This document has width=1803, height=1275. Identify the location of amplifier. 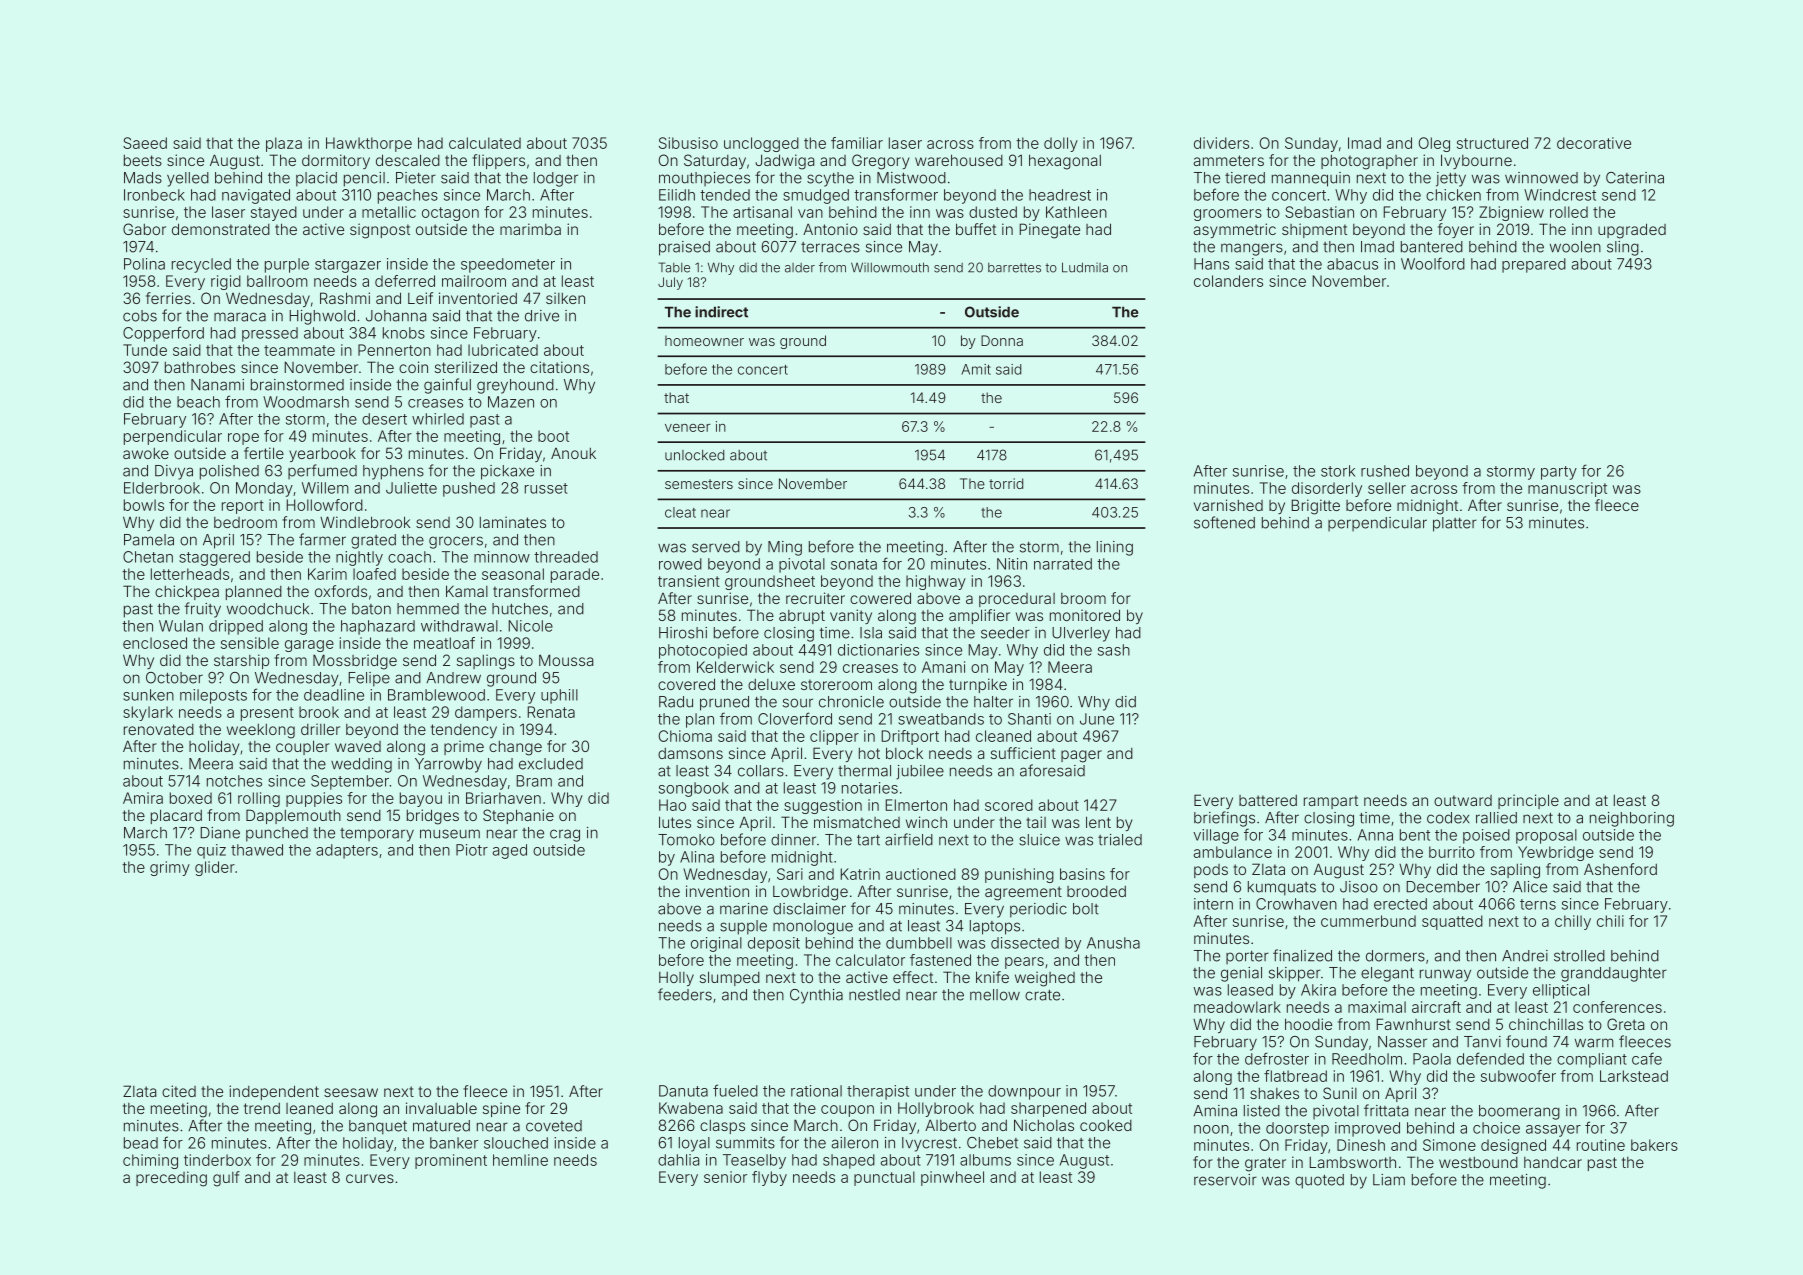
(979, 616).
